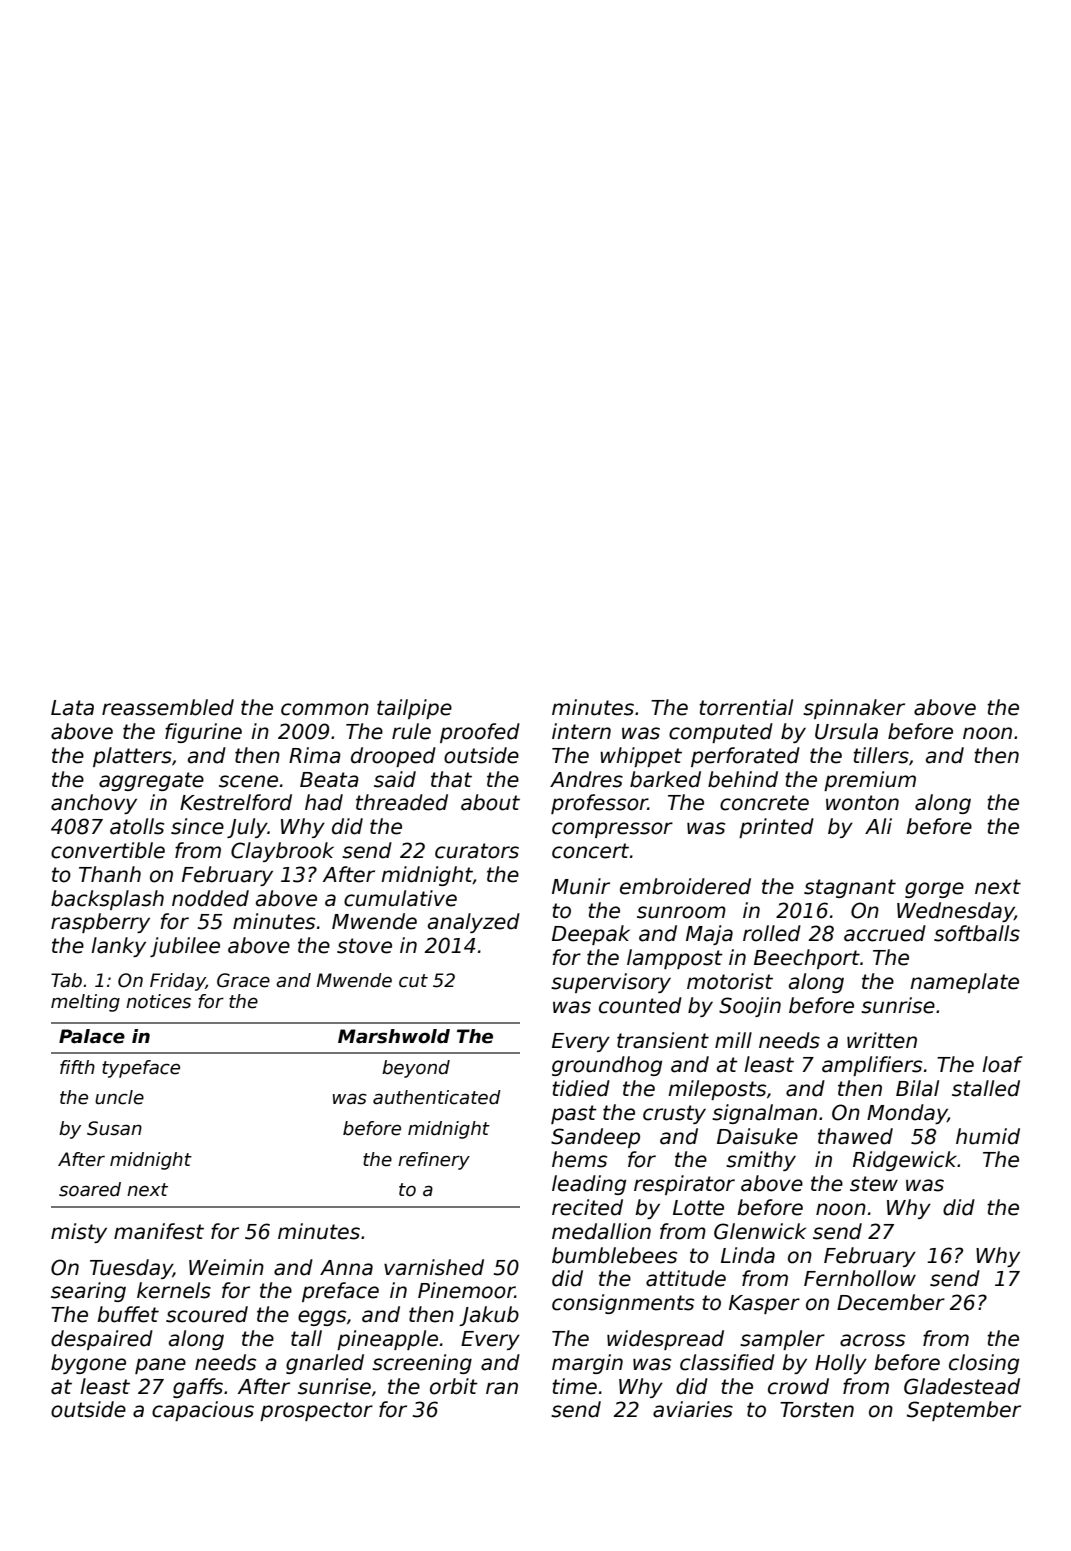 The height and width of the screenshot is (1551, 1071). I want to click on accrued, so click(885, 933).
